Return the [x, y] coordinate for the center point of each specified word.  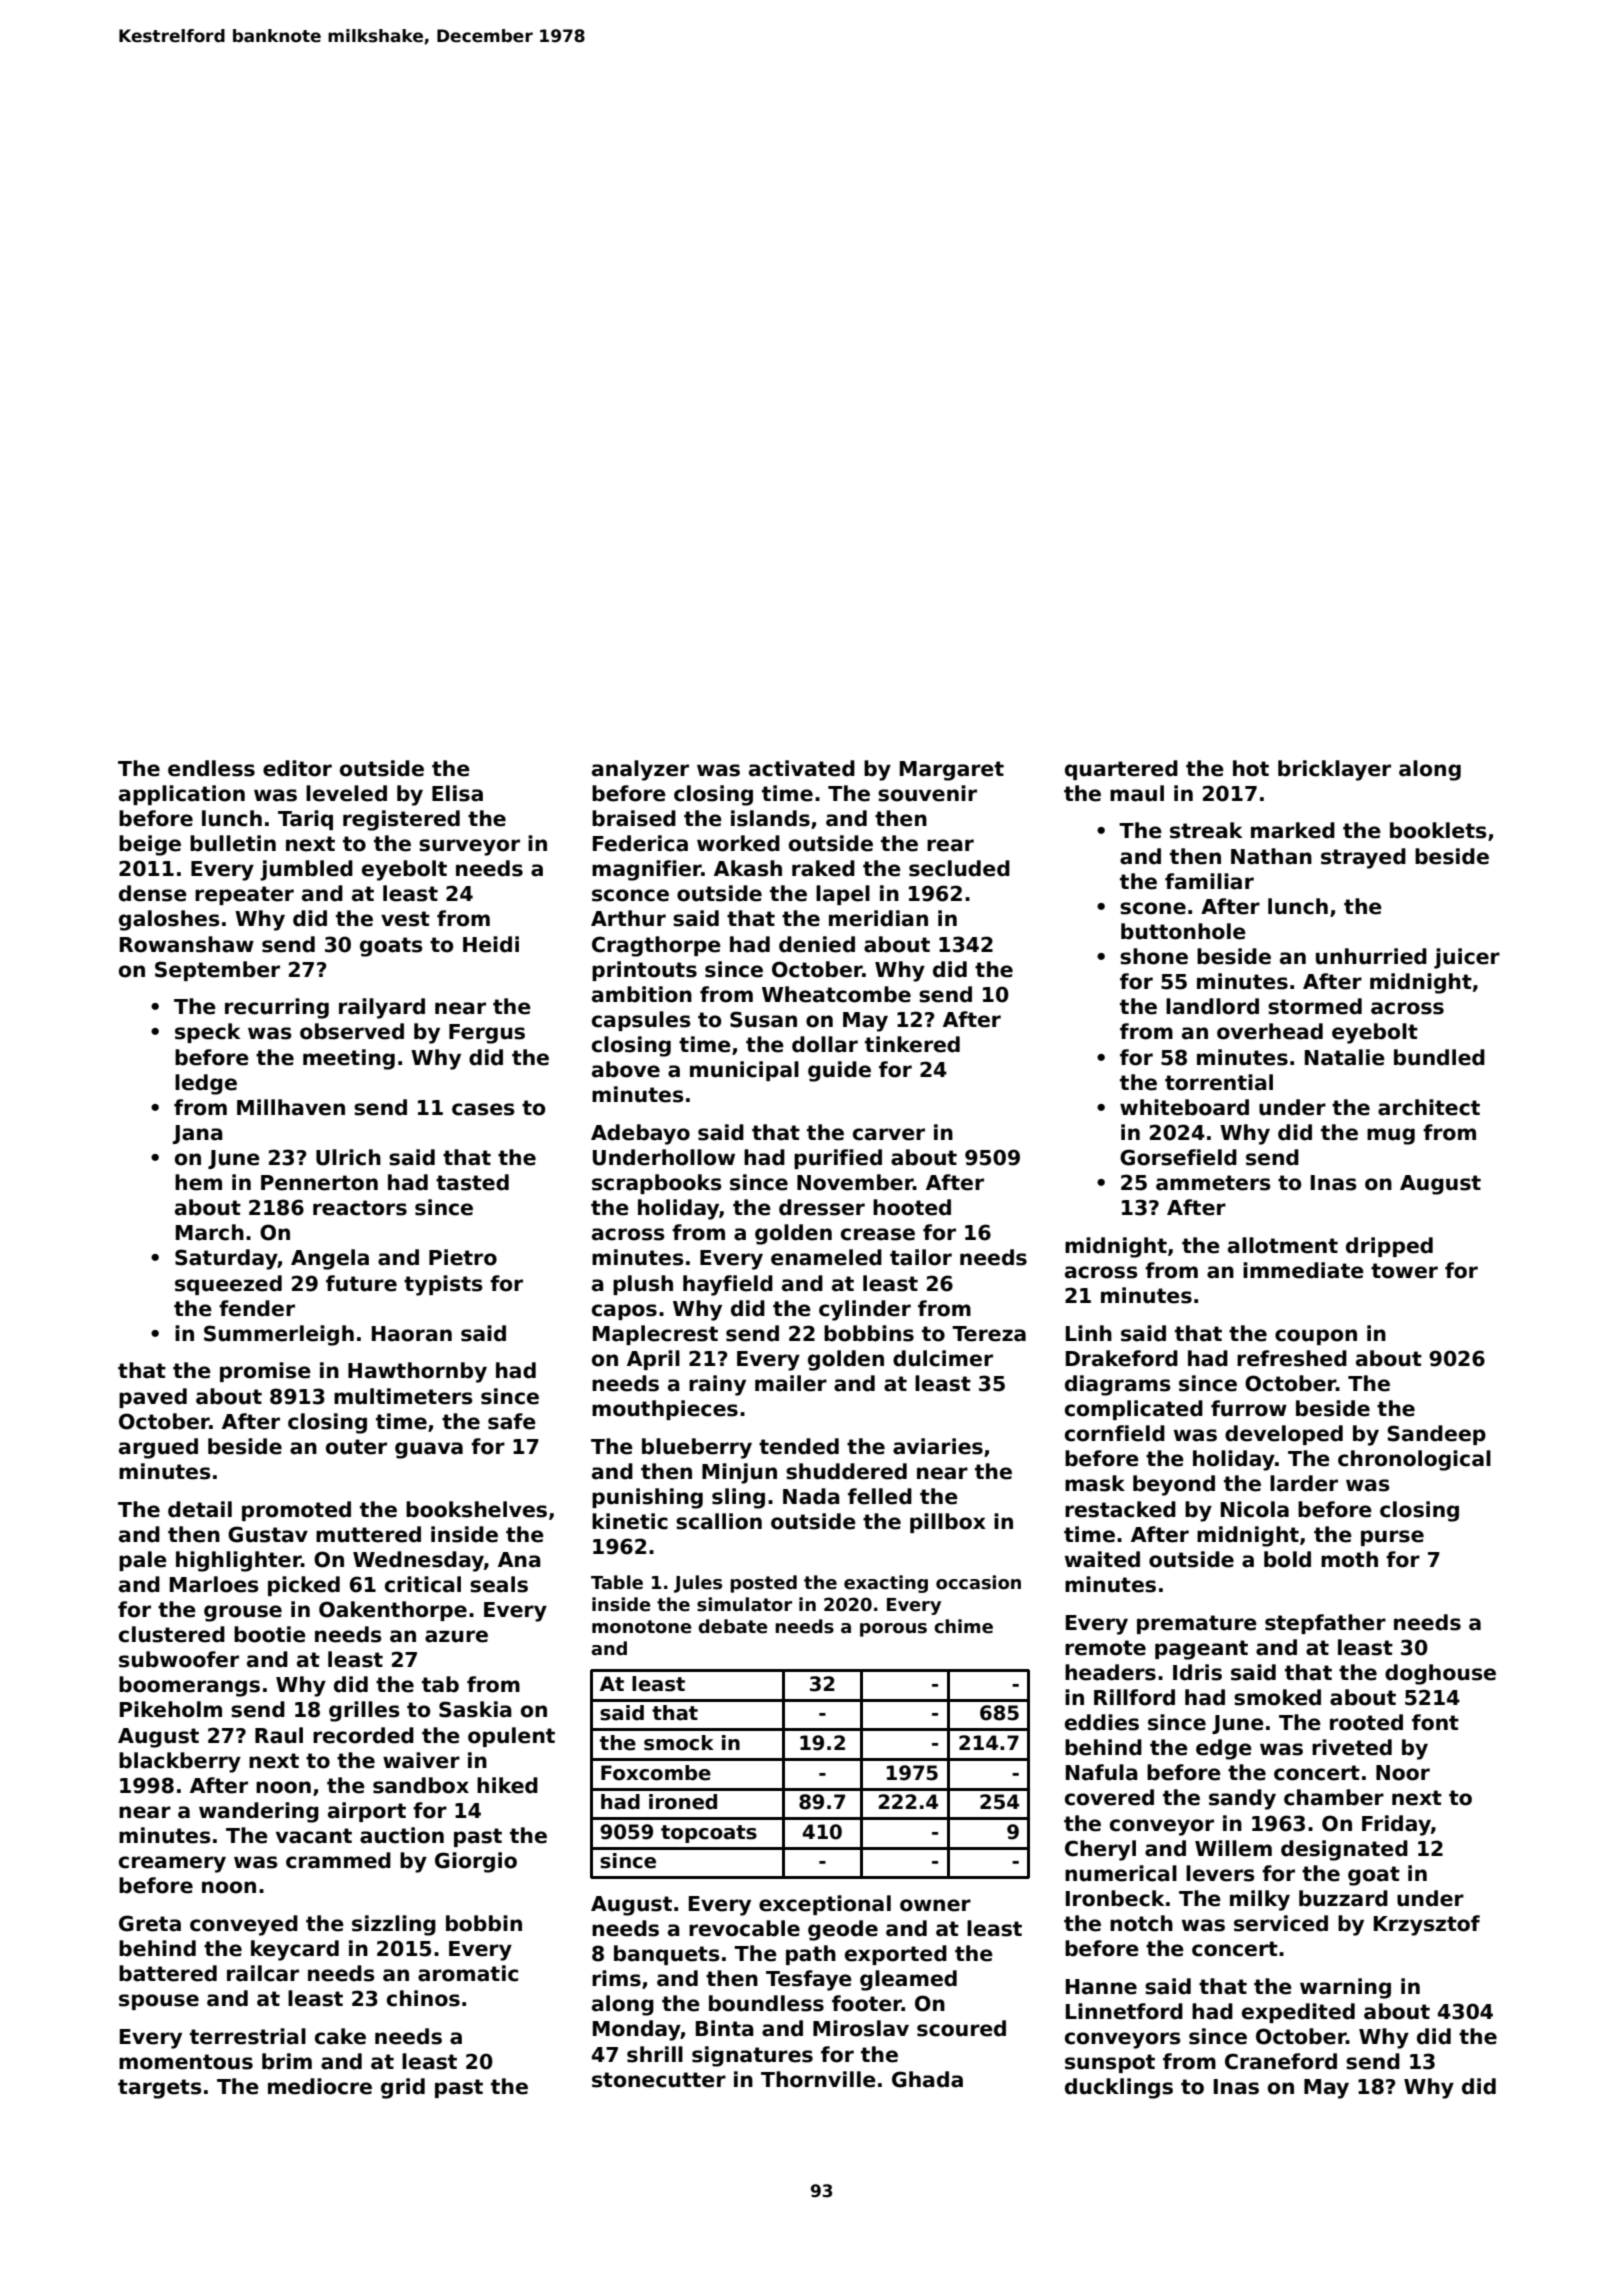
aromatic [468, 1973]
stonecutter [659, 2080]
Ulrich [348, 1157]
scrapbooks [657, 1184]
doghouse [1440, 1674]
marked [1293, 830]
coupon [1316, 1337]
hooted [912, 1207]
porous [893, 1630]
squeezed [228, 1285]
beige [150, 845]
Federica [640, 843]
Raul [279, 1735]
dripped [1389, 1247]
